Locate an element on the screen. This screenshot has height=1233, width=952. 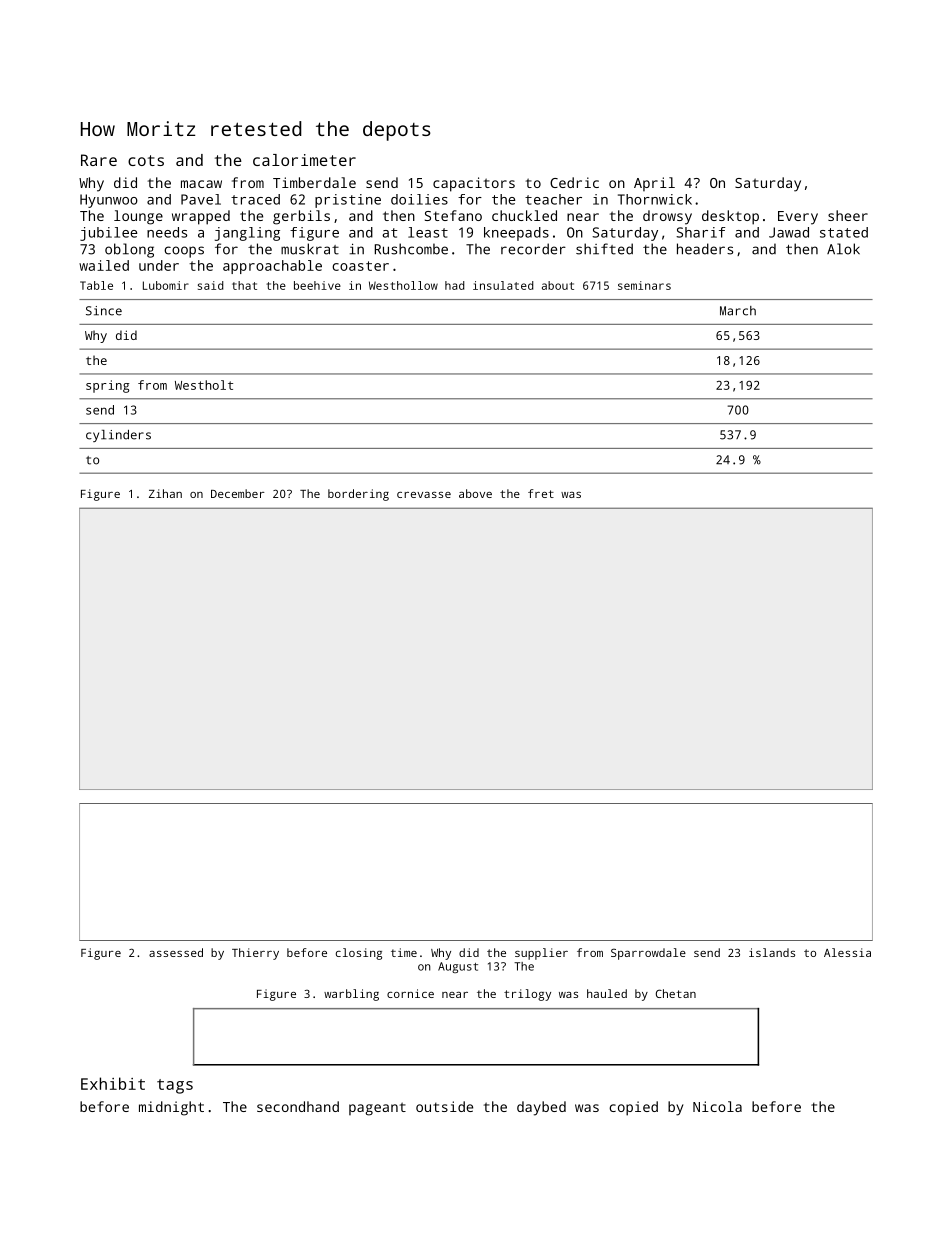
March is located at coordinates (738, 311).
